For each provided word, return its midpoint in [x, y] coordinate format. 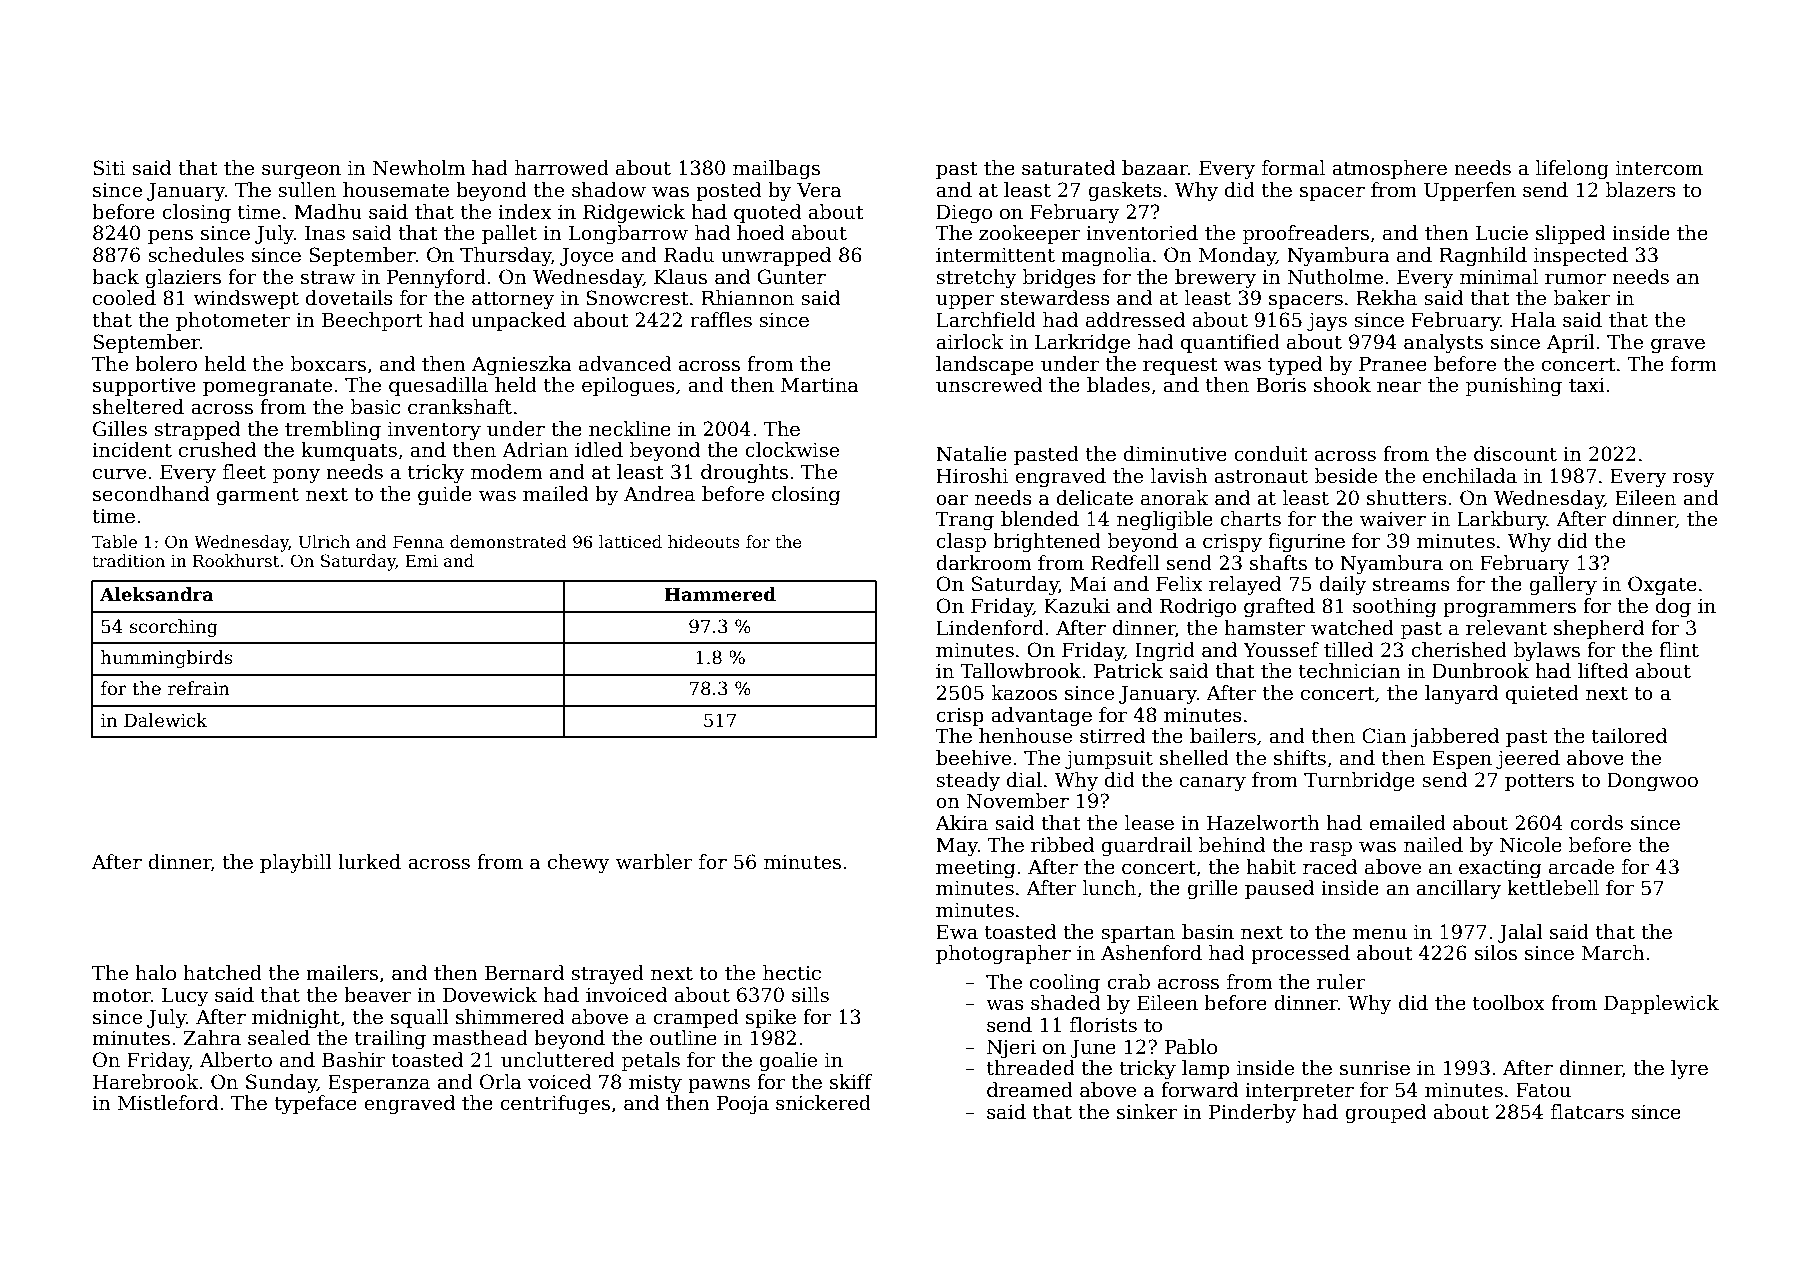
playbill [296, 863]
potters [1539, 782]
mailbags [776, 169]
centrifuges [555, 1104]
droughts [744, 473]
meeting [975, 869]
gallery [1563, 585]
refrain [199, 688]
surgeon [301, 171]
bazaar [1155, 168]
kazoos [1024, 693]
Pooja [743, 1104]
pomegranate [267, 387]
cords [1596, 823]
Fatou [1543, 1090]
